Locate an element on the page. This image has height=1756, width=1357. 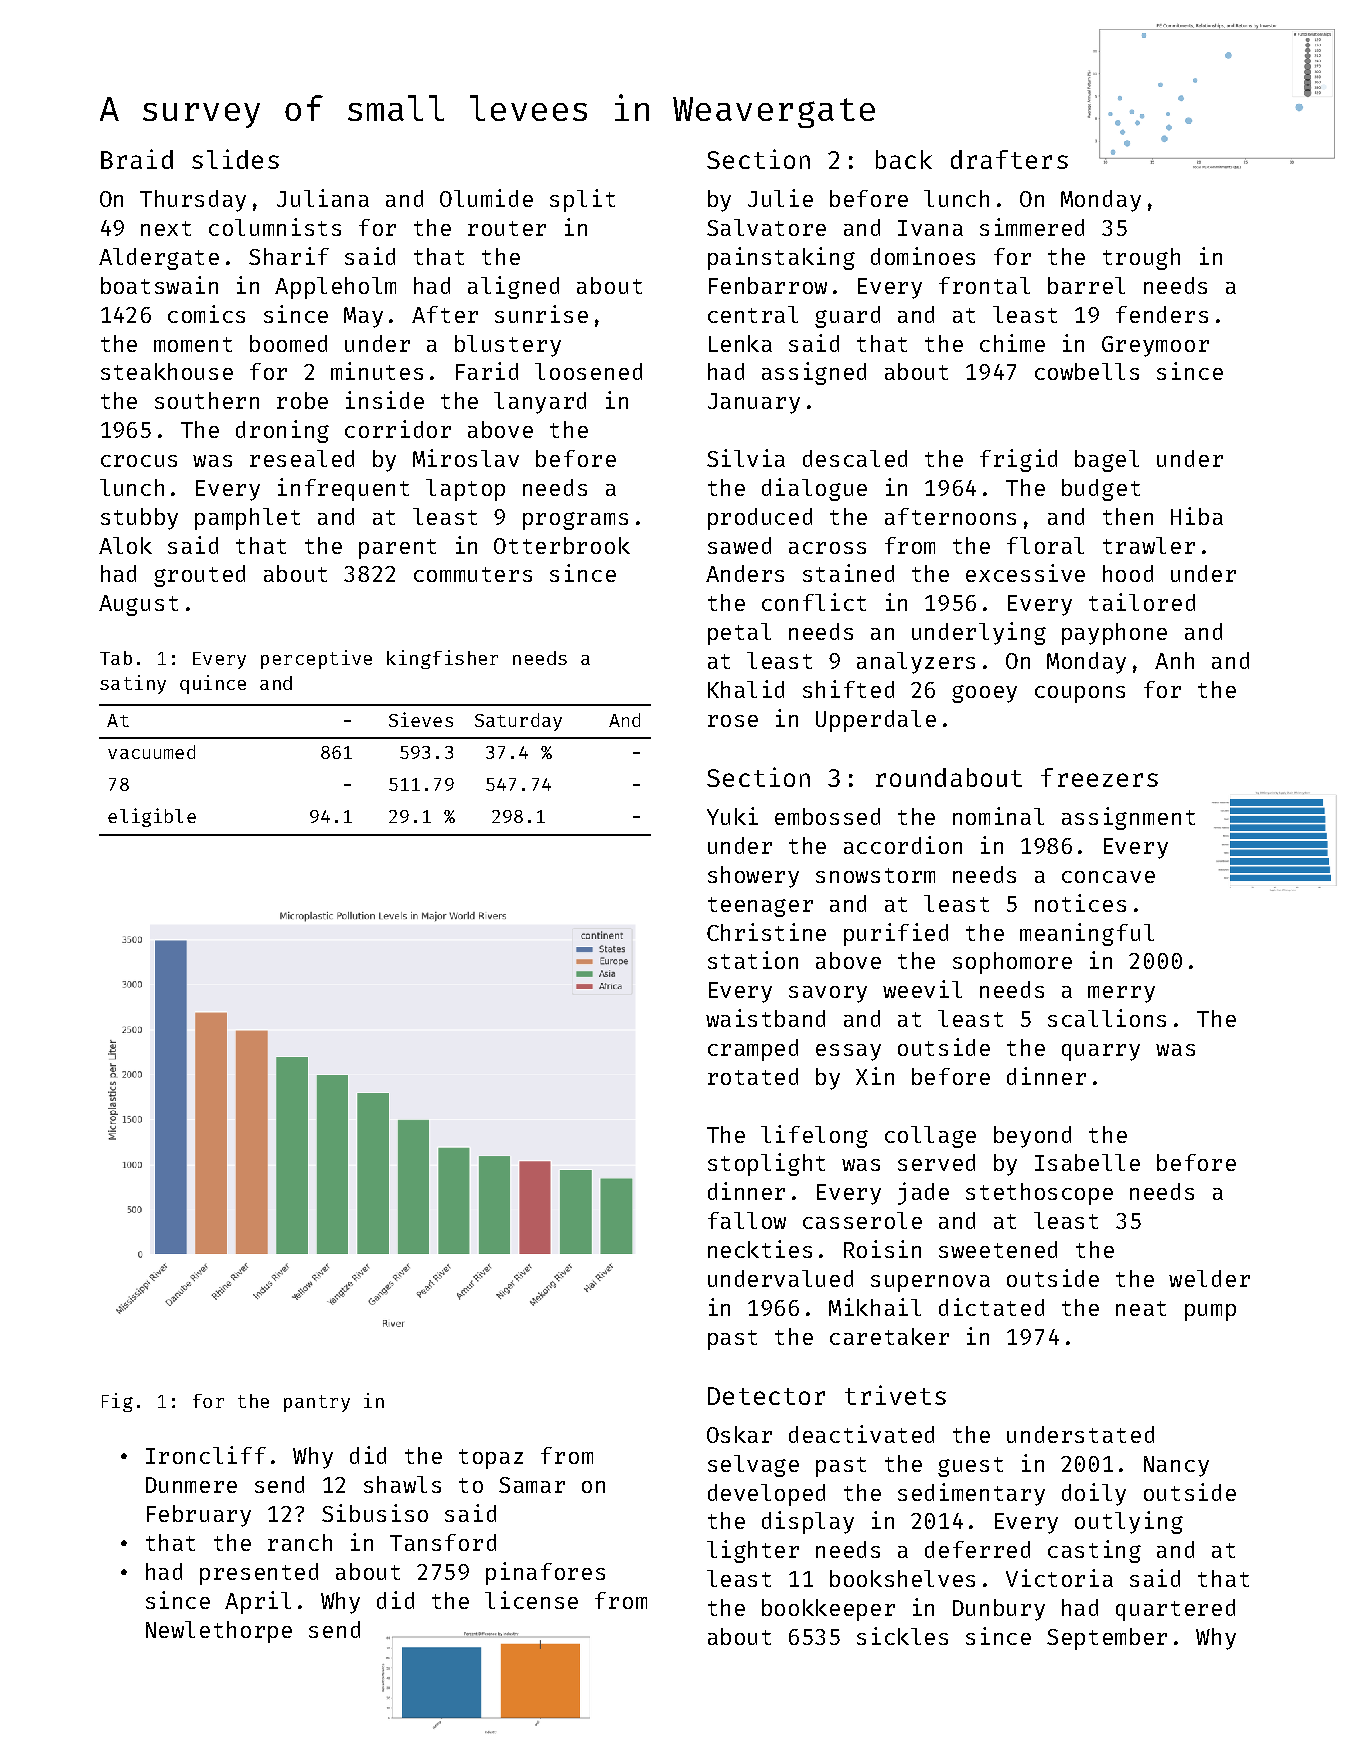
Julie is located at coordinates (780, 198).
